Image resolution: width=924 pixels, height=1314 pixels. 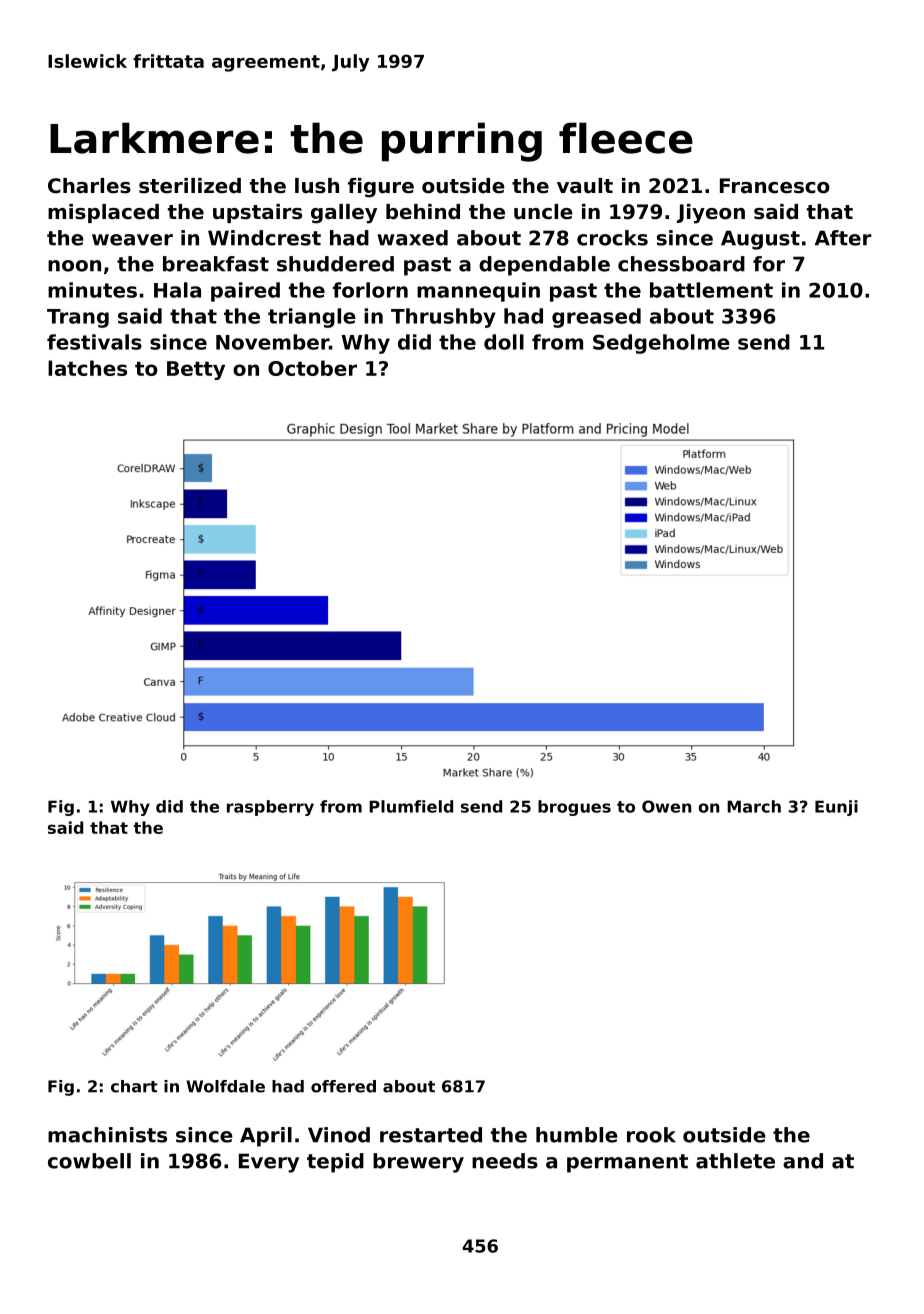 What do you see at coordinates (651, 1135) in the screenshot?
I see `rook` at bounding box center [651, 1135].
